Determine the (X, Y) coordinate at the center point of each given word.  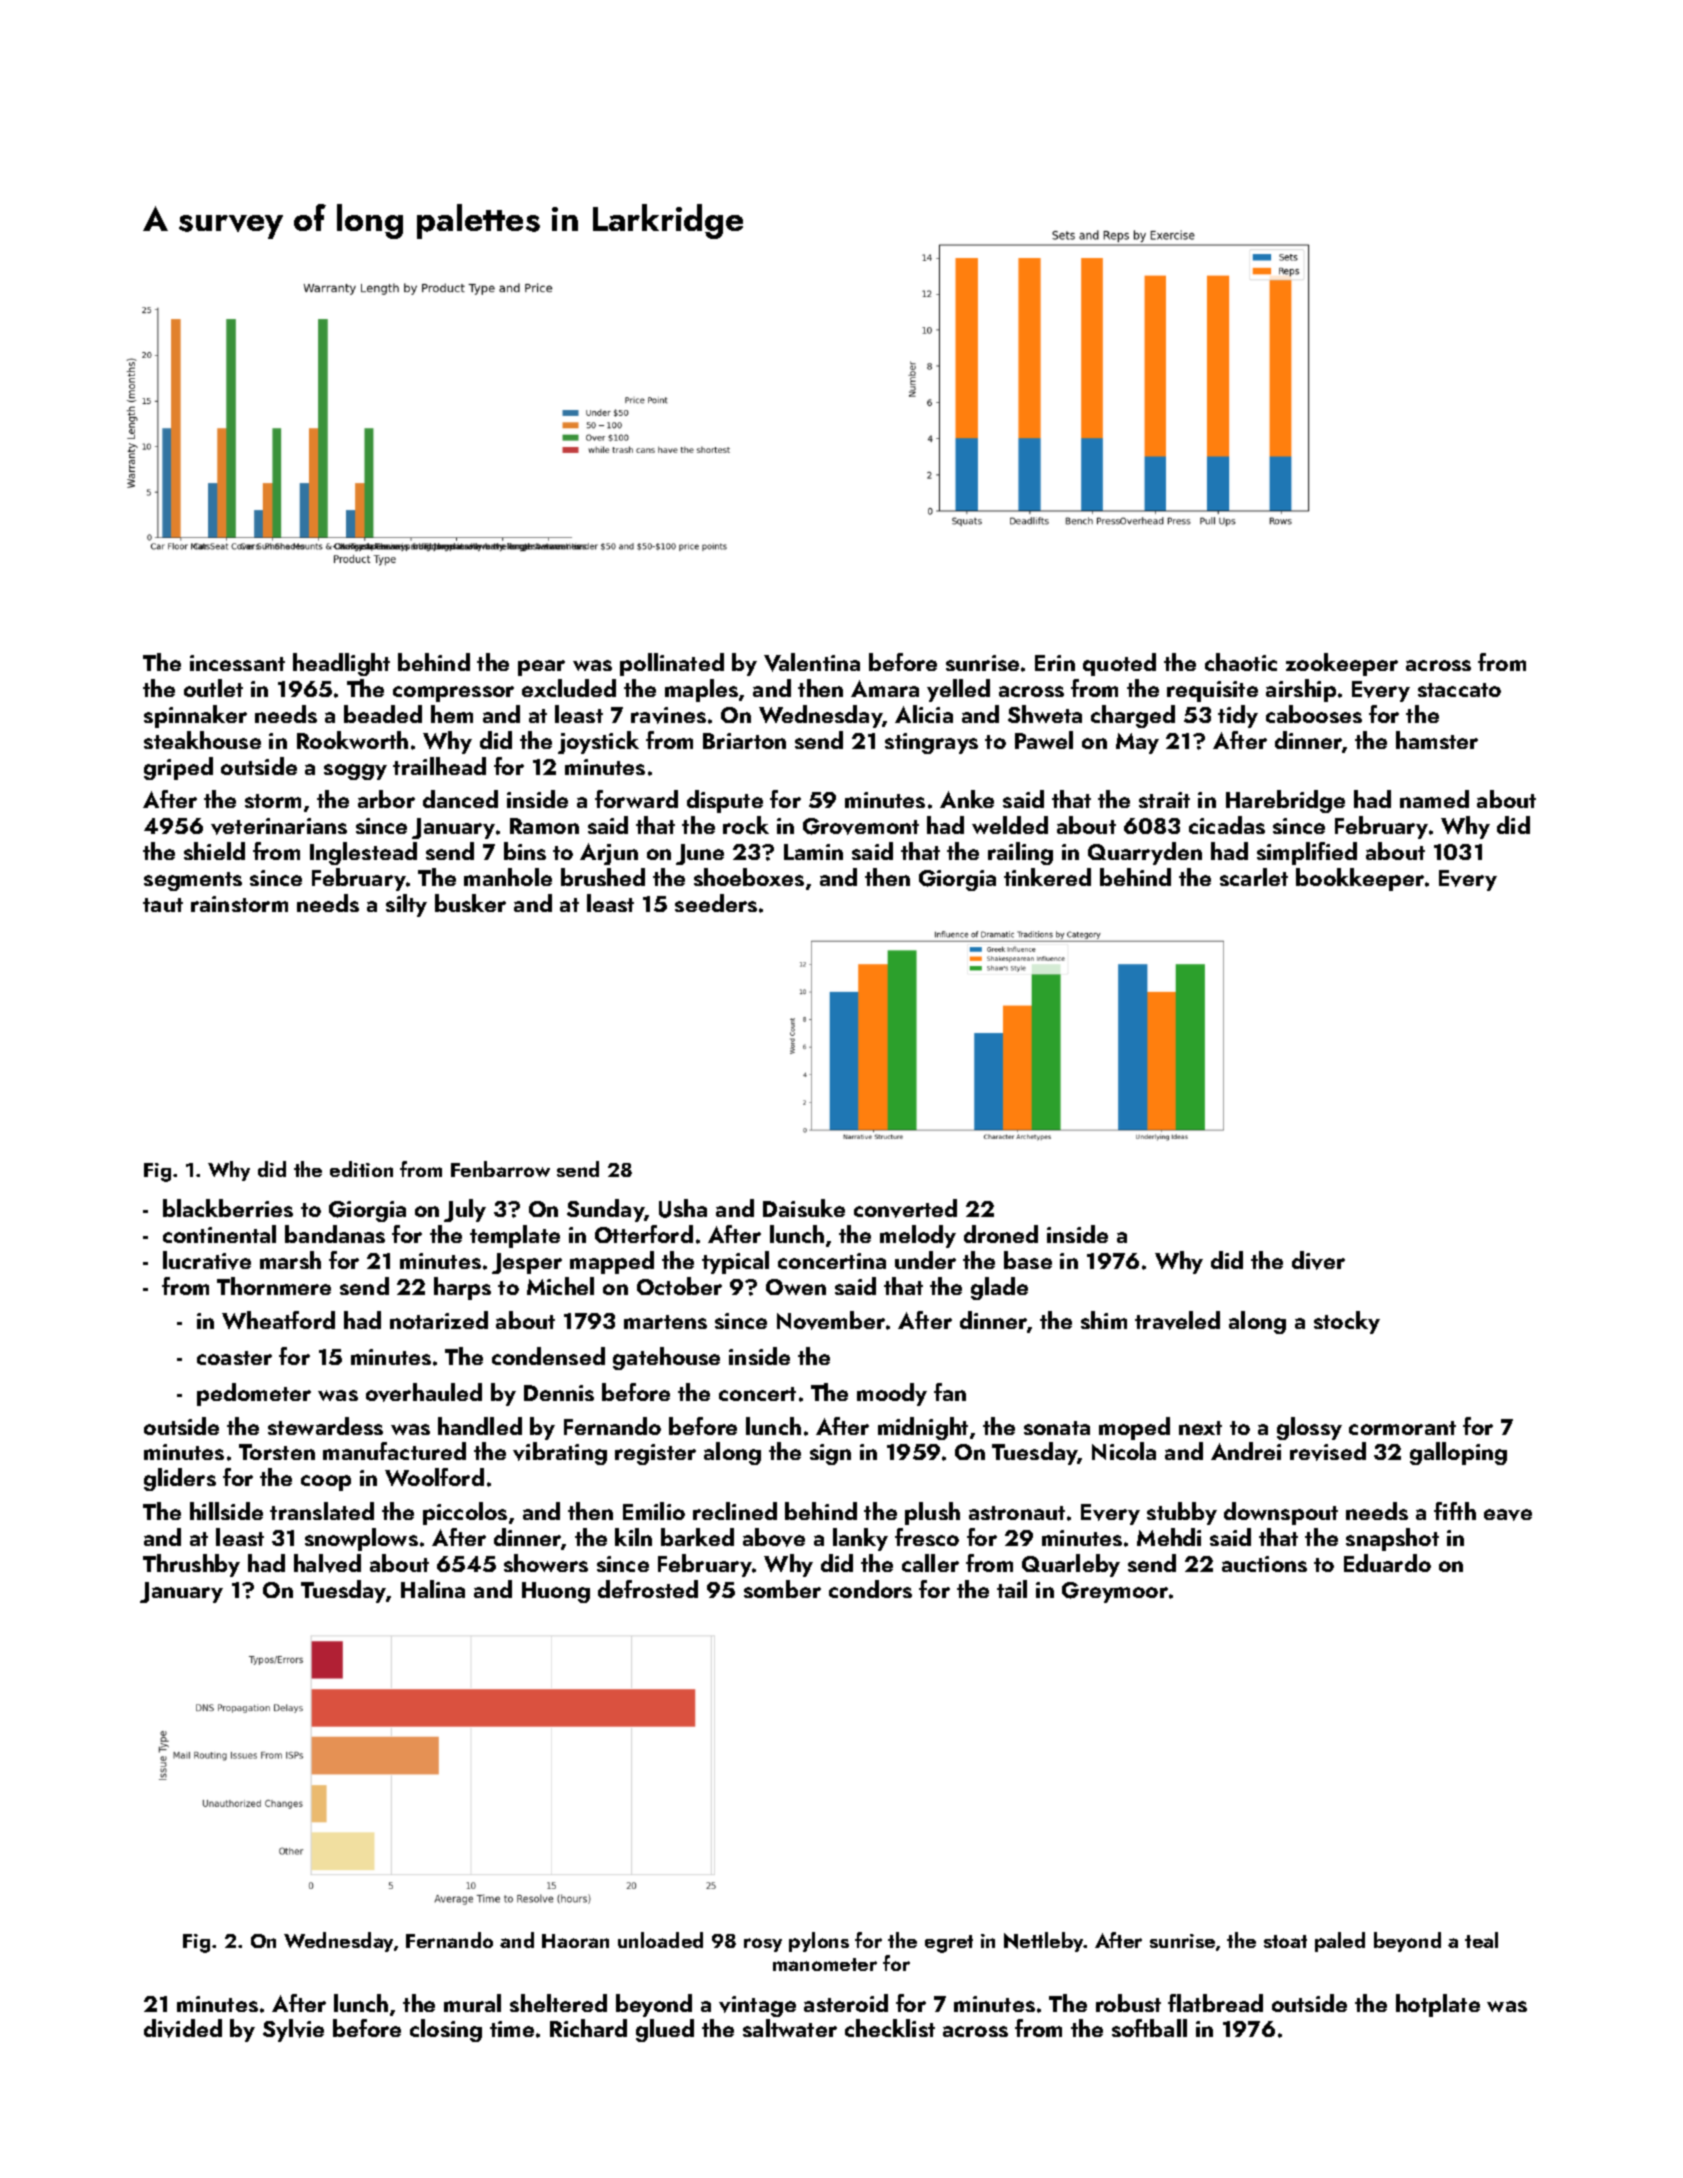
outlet (213, 688)
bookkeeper (1360, 879)
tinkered (1047, 877)
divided (183, 2028)
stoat (1285, 1941)
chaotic (1241, 662)
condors (870, 1589)
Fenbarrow (500, 1169)
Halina (433, 1589)
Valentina (812, 662)
